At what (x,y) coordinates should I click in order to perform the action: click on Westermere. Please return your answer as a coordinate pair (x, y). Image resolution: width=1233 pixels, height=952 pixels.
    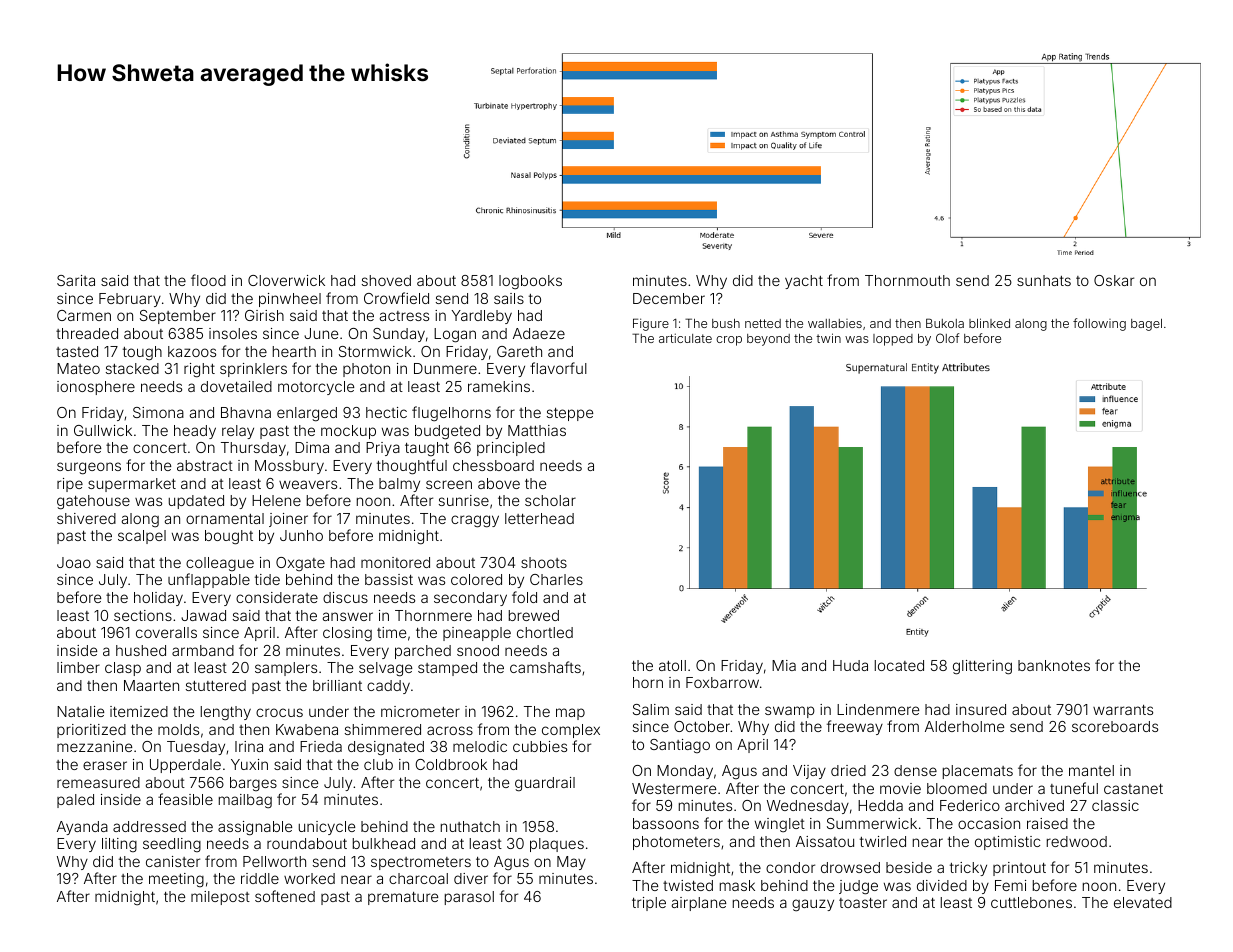
    Looking at the image, I should click on (674, 788).
